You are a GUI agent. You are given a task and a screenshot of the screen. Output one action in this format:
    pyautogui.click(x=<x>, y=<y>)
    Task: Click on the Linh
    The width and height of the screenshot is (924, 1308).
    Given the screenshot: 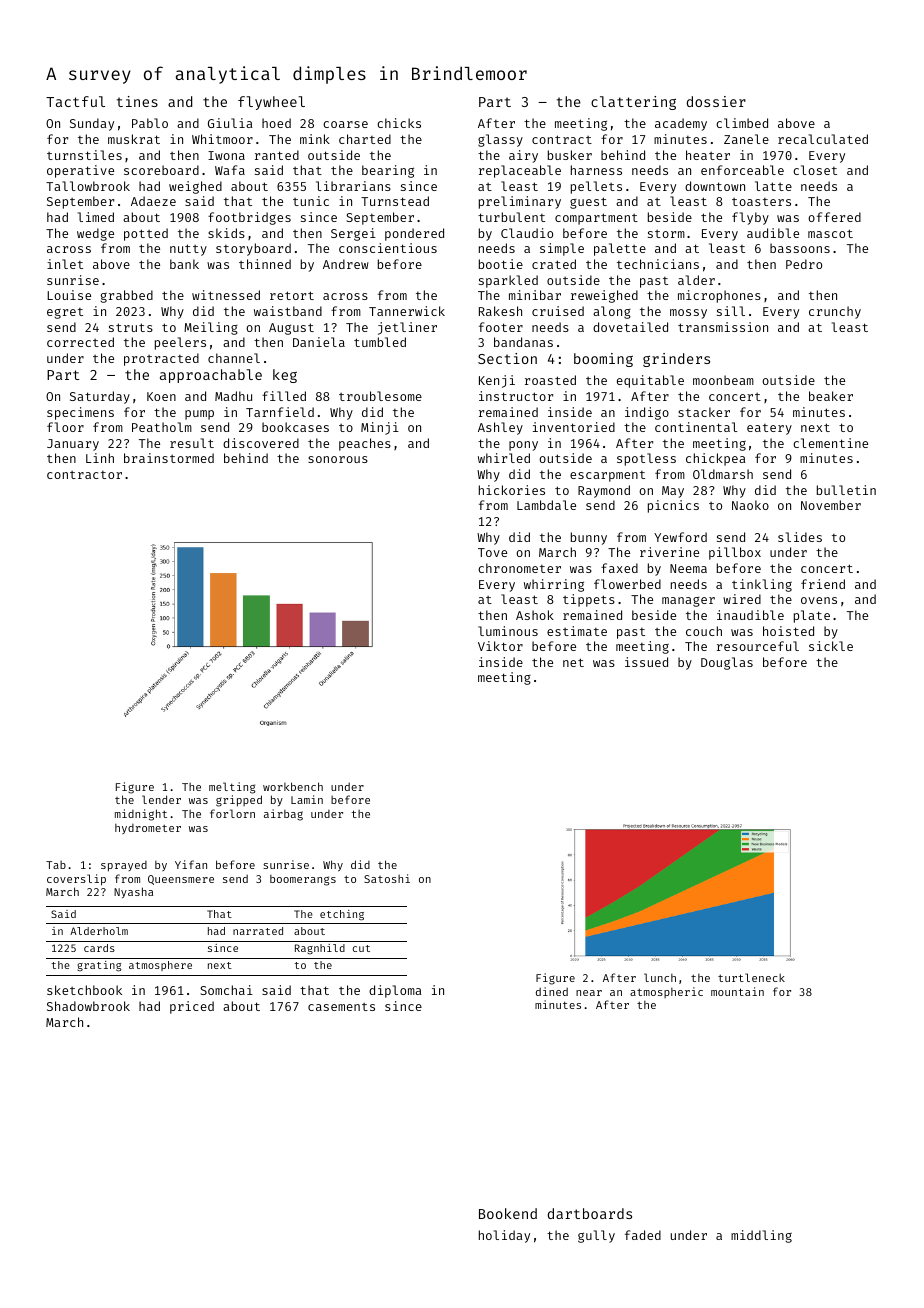 What is the action you would take?
    pyautogui.click(x=100, y=458)
